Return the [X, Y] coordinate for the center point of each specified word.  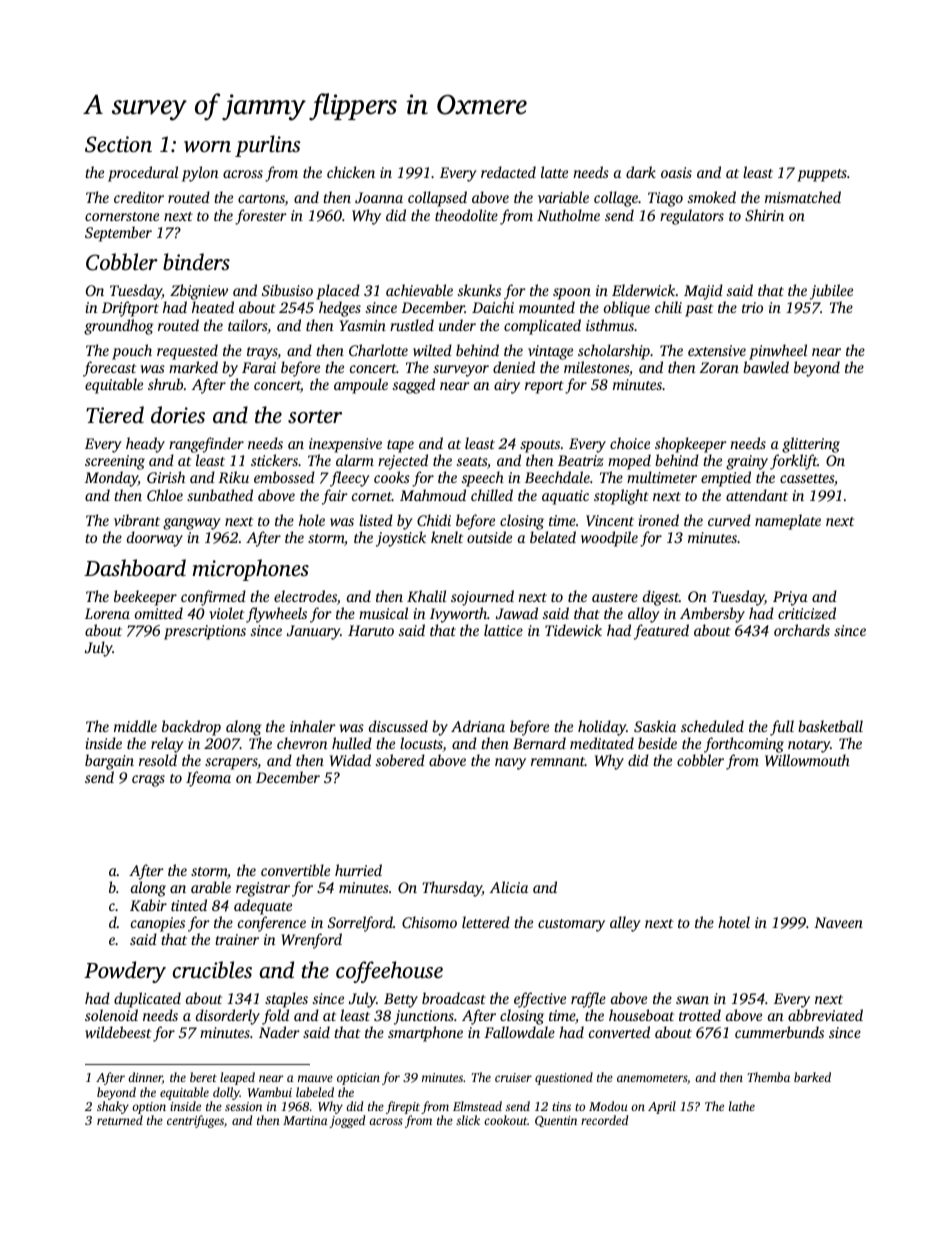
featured [661, 632]
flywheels [276, 615]
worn [207, 147]
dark [641, 172]
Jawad [517, 613]
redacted [508, 172]
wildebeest [118, 1032]
